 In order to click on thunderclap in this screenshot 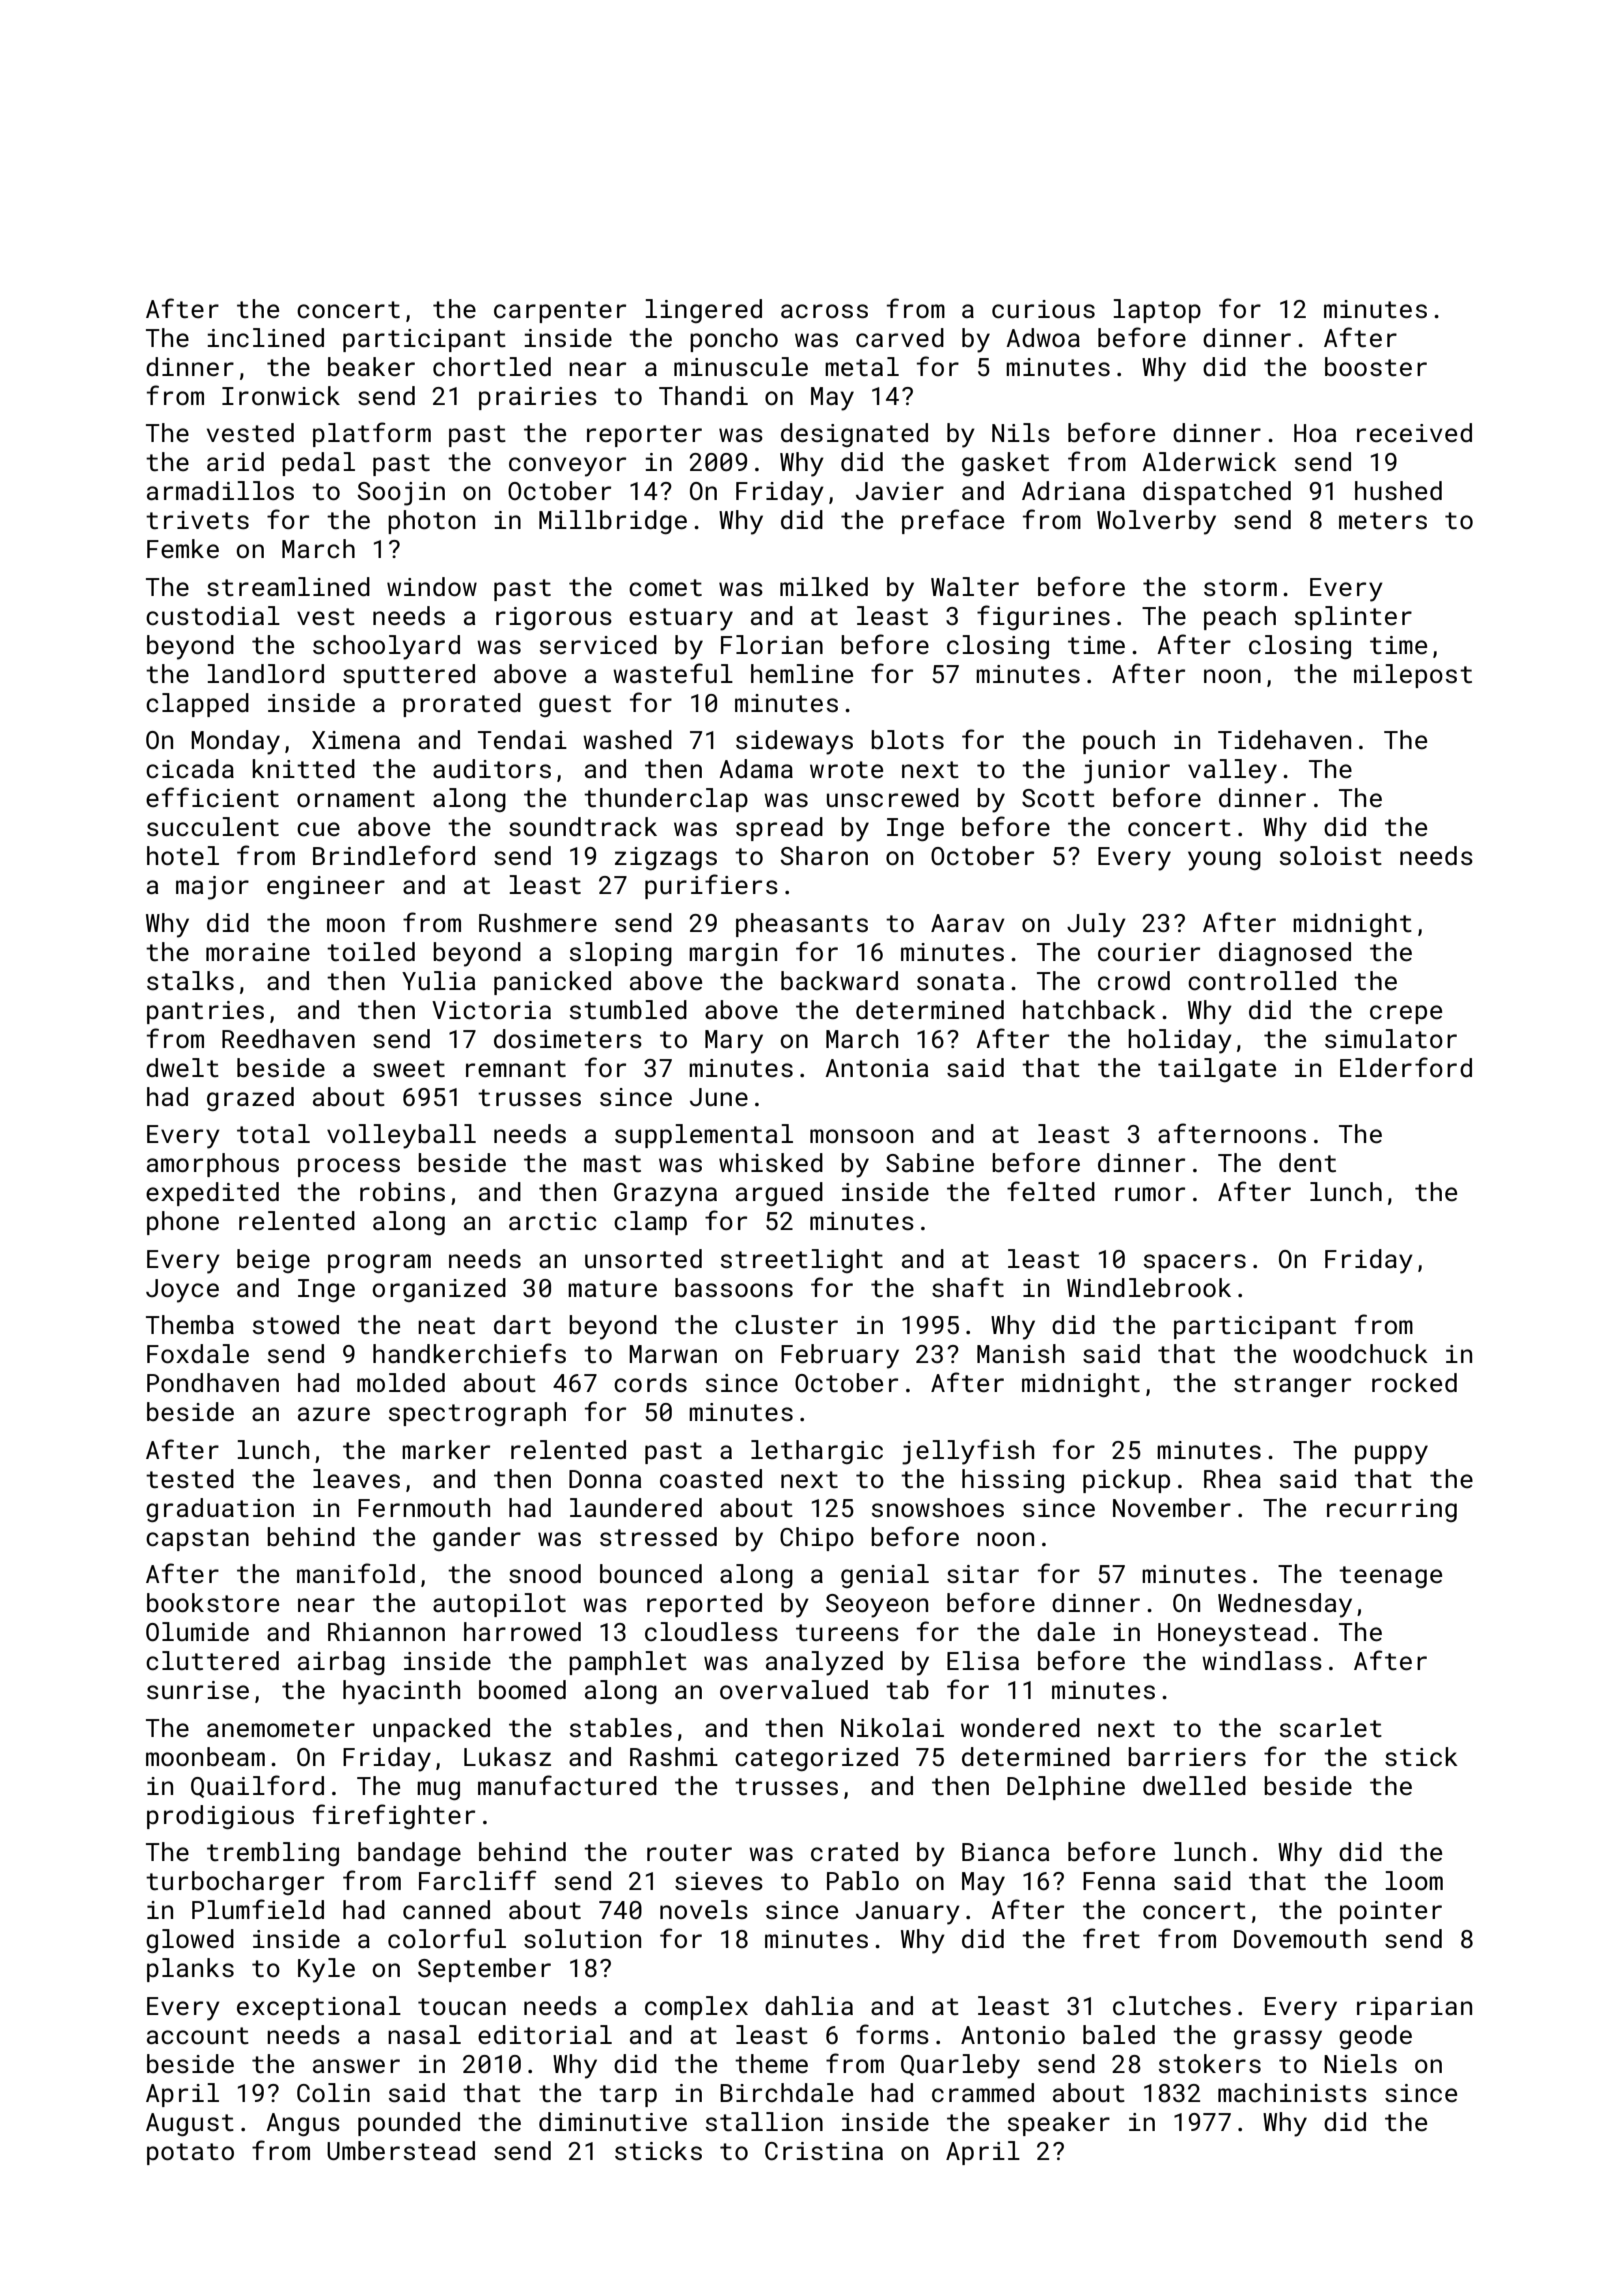, I will do `click(666, 800)`.
